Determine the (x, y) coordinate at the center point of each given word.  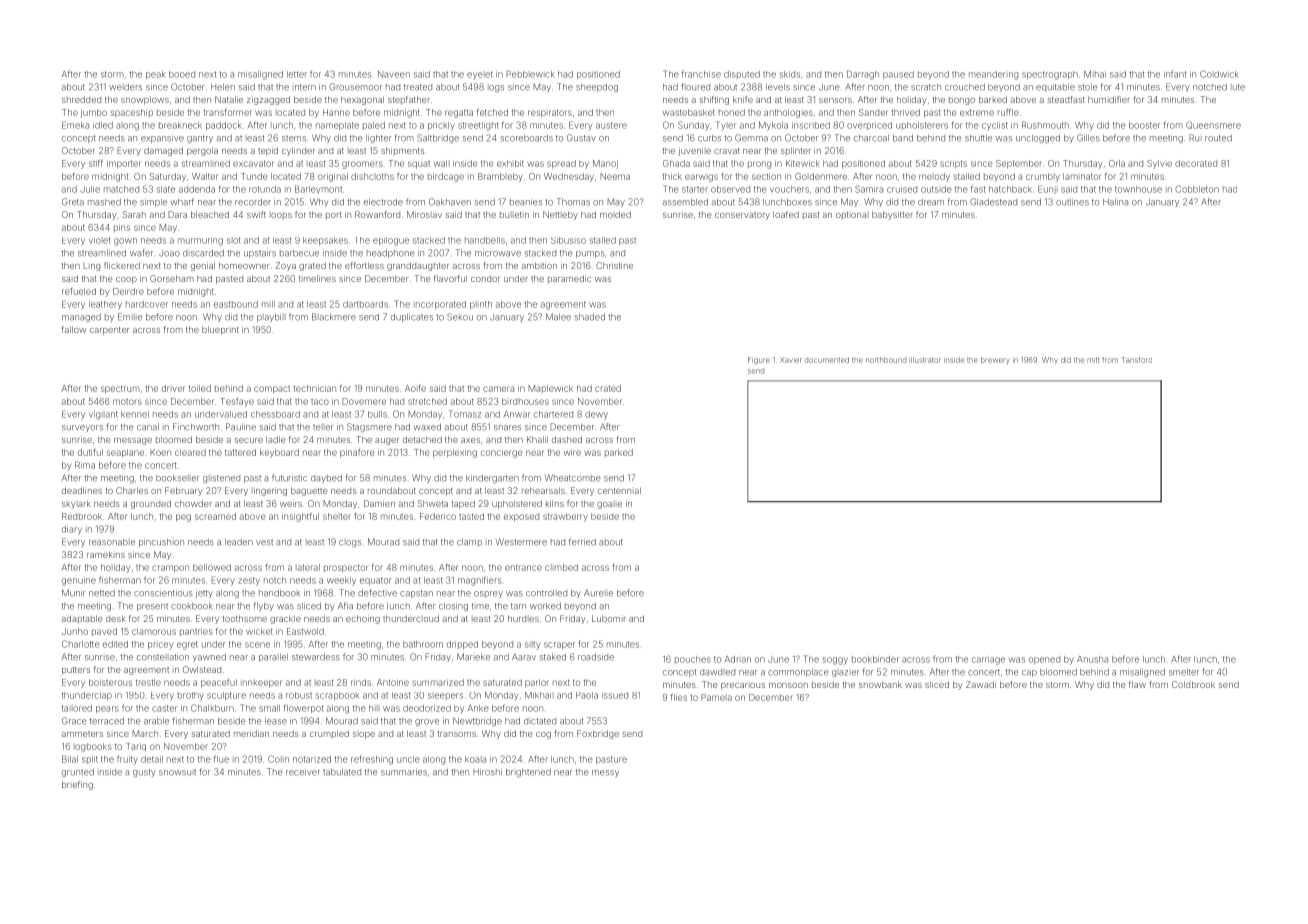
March (145, 733)
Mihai (1095, 74)
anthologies (788, 113)
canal (148, 427)
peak (155, 75)
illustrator (925, 360)
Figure (759, 361)
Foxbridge (598, 734)
